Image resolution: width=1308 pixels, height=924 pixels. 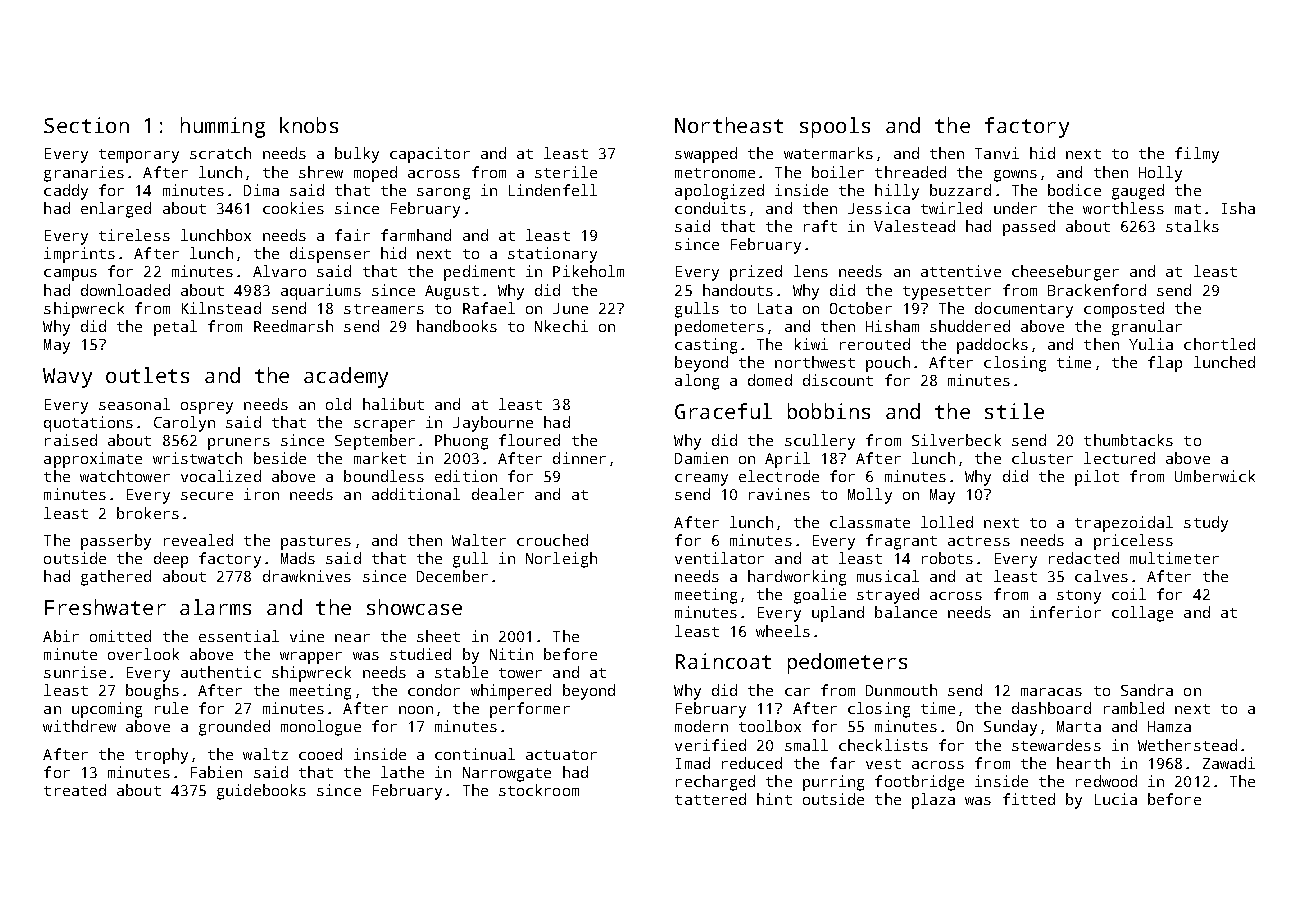 What do you see at coordinates (729, 125) in the page?
I see `Northeast` at bounding box center [729, 125].
